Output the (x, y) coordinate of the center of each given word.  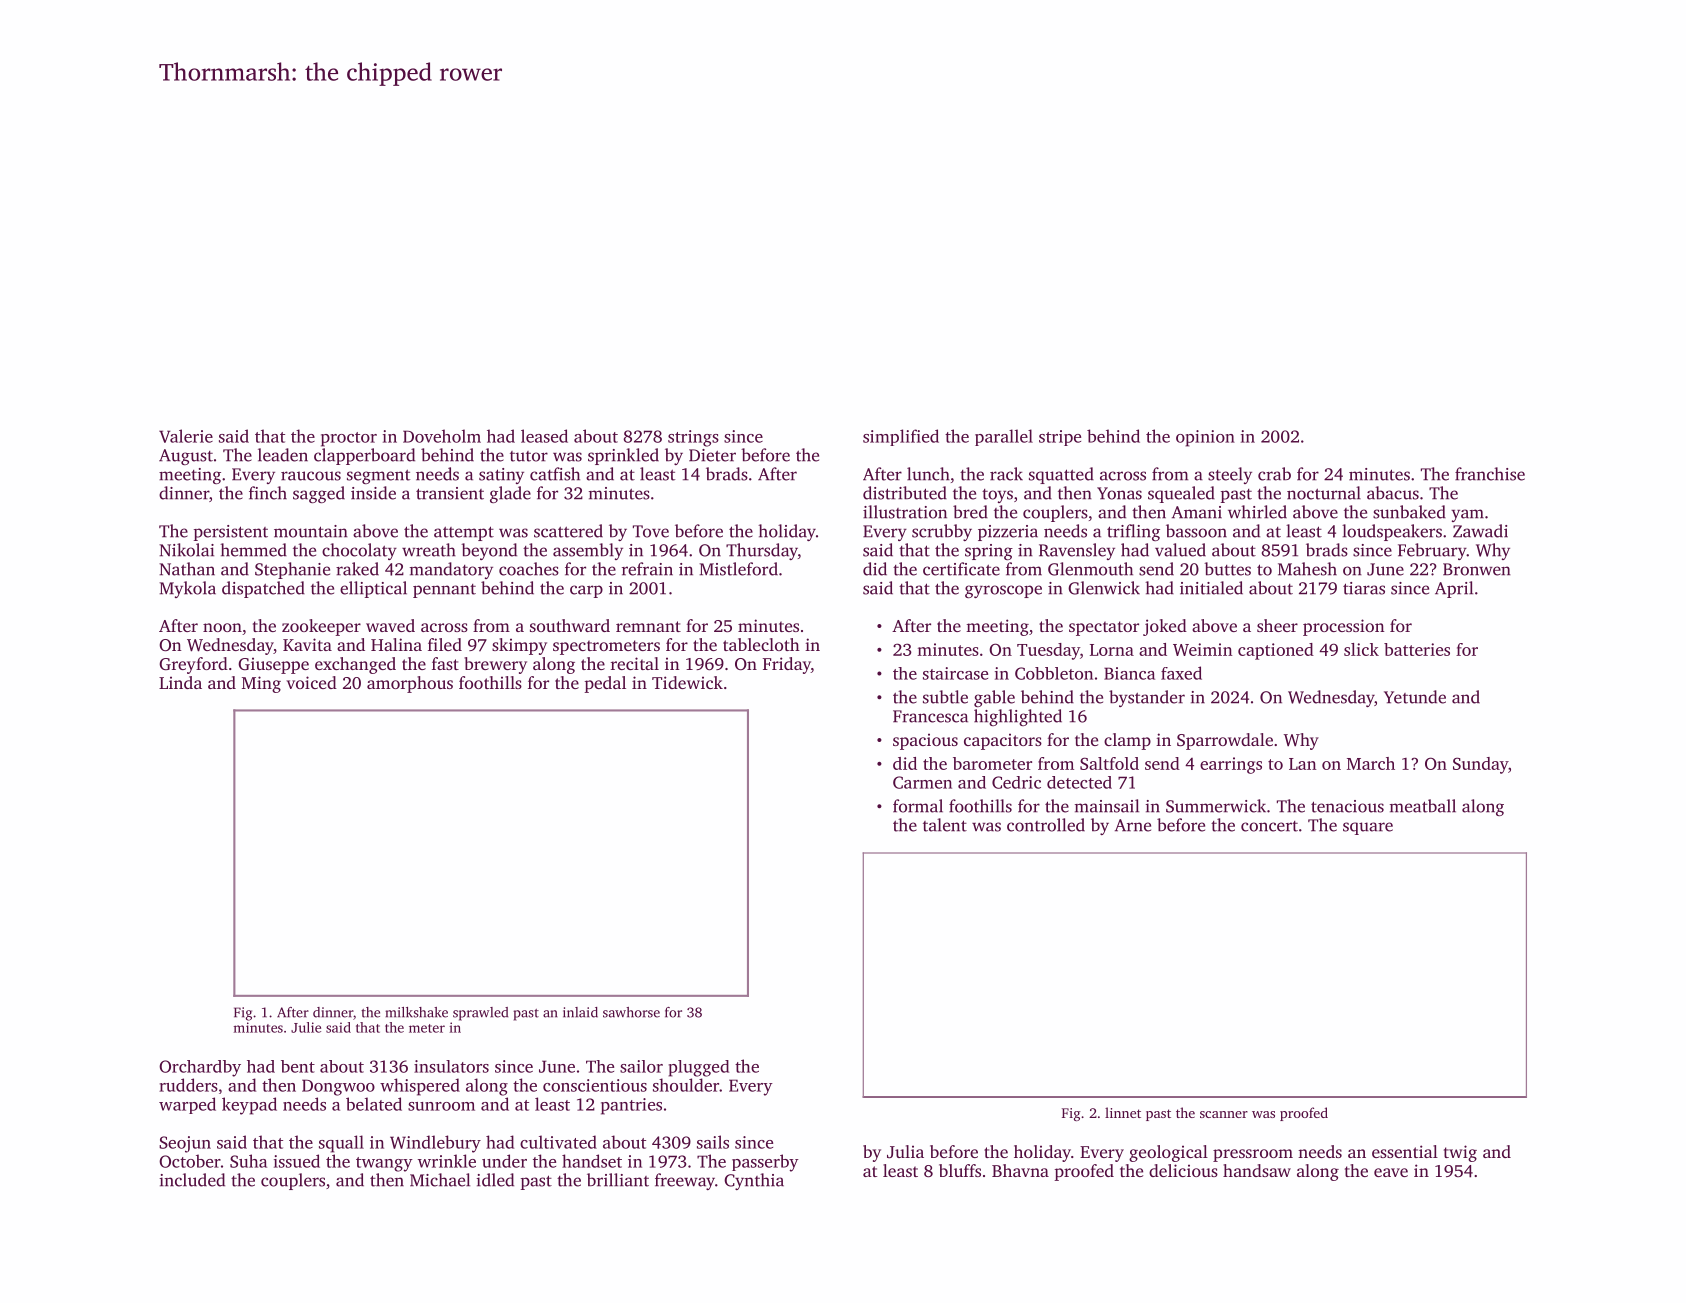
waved (390, 625)
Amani (1197, 512)
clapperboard (364, 456)
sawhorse (631, 1012)
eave (1391, 1172)
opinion (1205, 438)
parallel (1004, 437)
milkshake (416, 1012)
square (1368, 828)
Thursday (762, 551)
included (192, 1180)
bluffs (960, 1170)
